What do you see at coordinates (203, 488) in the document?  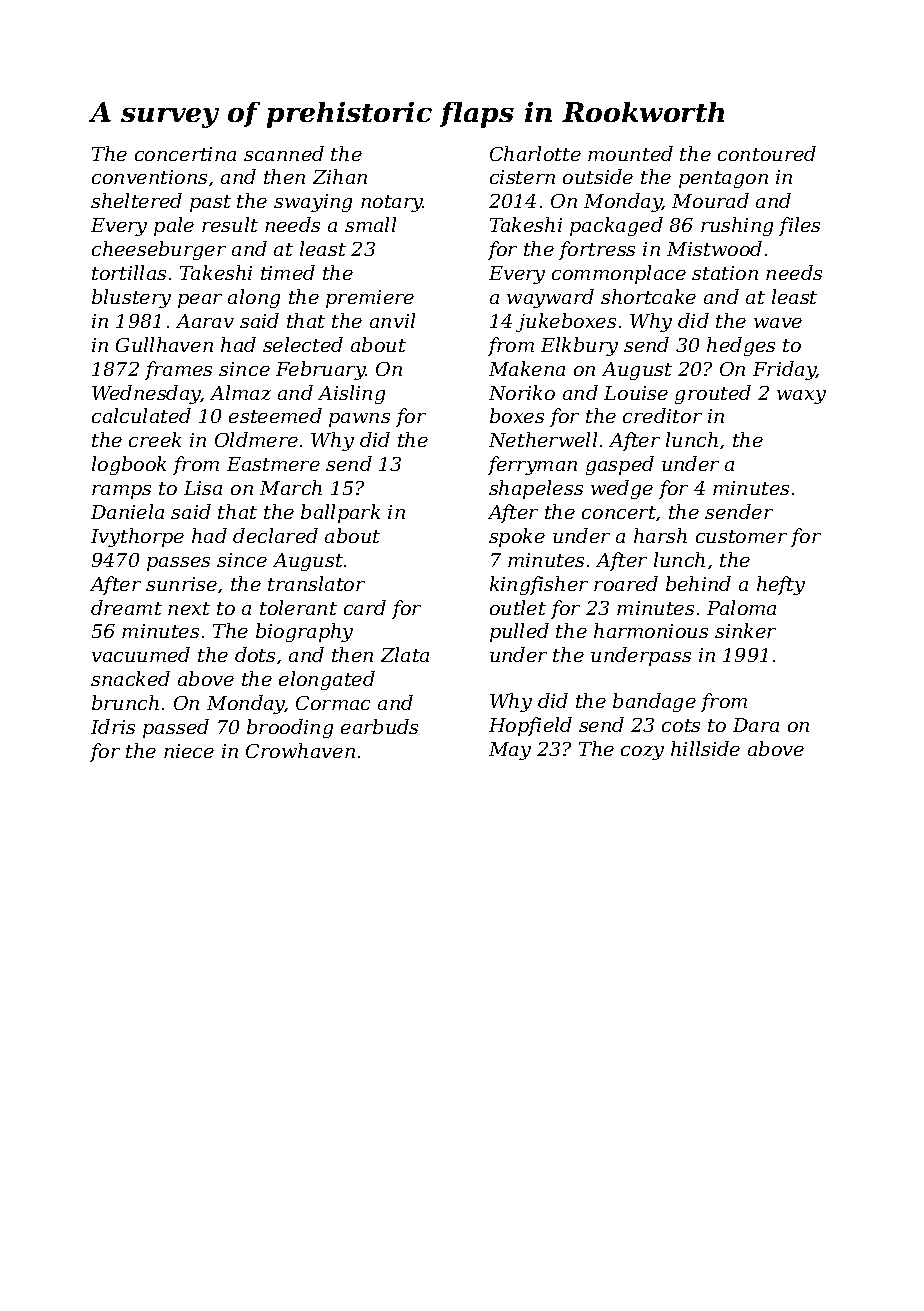 I see `Lisa` at bounding box center [203, 488].
